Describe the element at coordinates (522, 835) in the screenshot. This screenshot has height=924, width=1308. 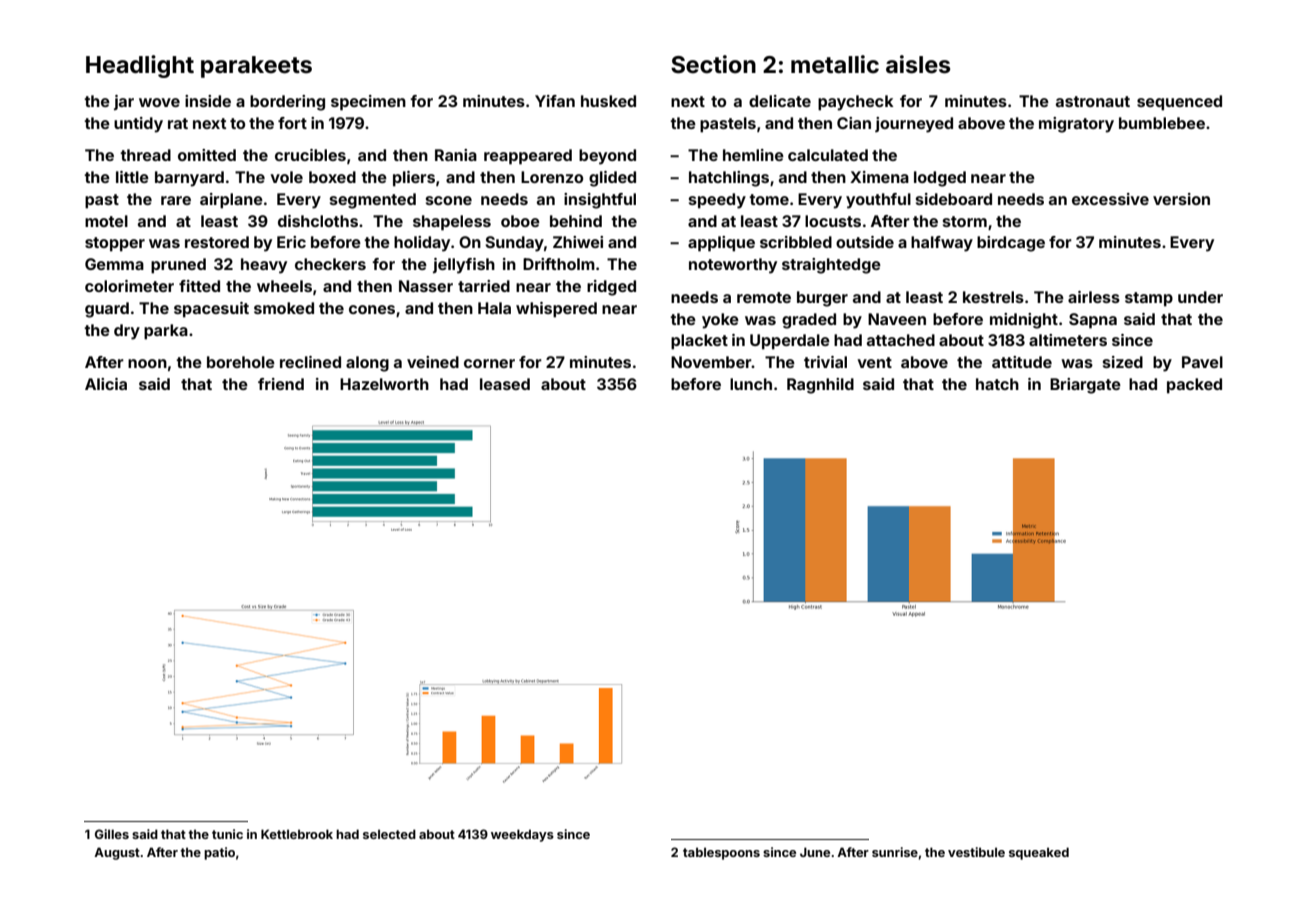
I see `weekdays` at that location.
